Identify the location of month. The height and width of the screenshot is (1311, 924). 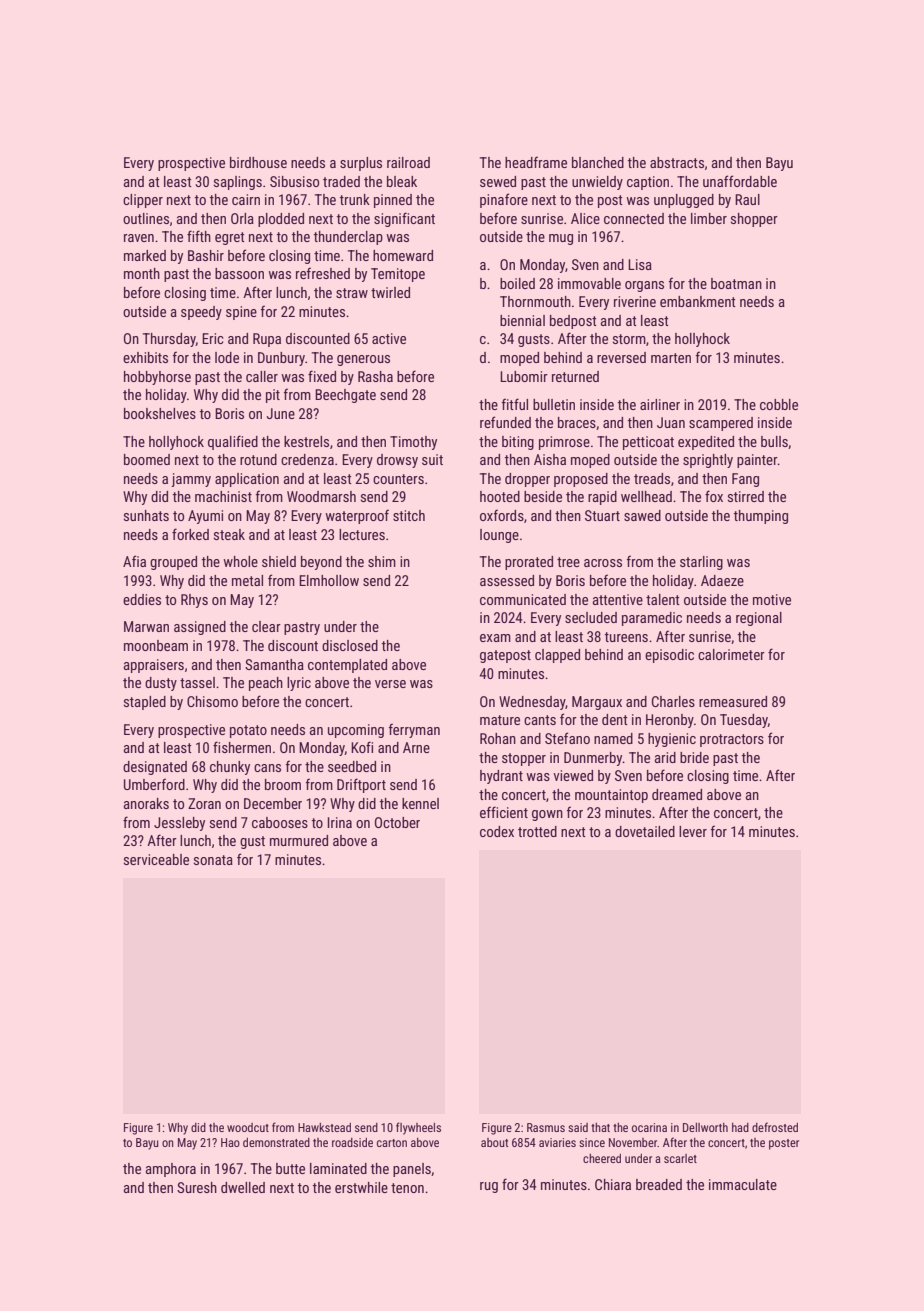
(142, 273).
